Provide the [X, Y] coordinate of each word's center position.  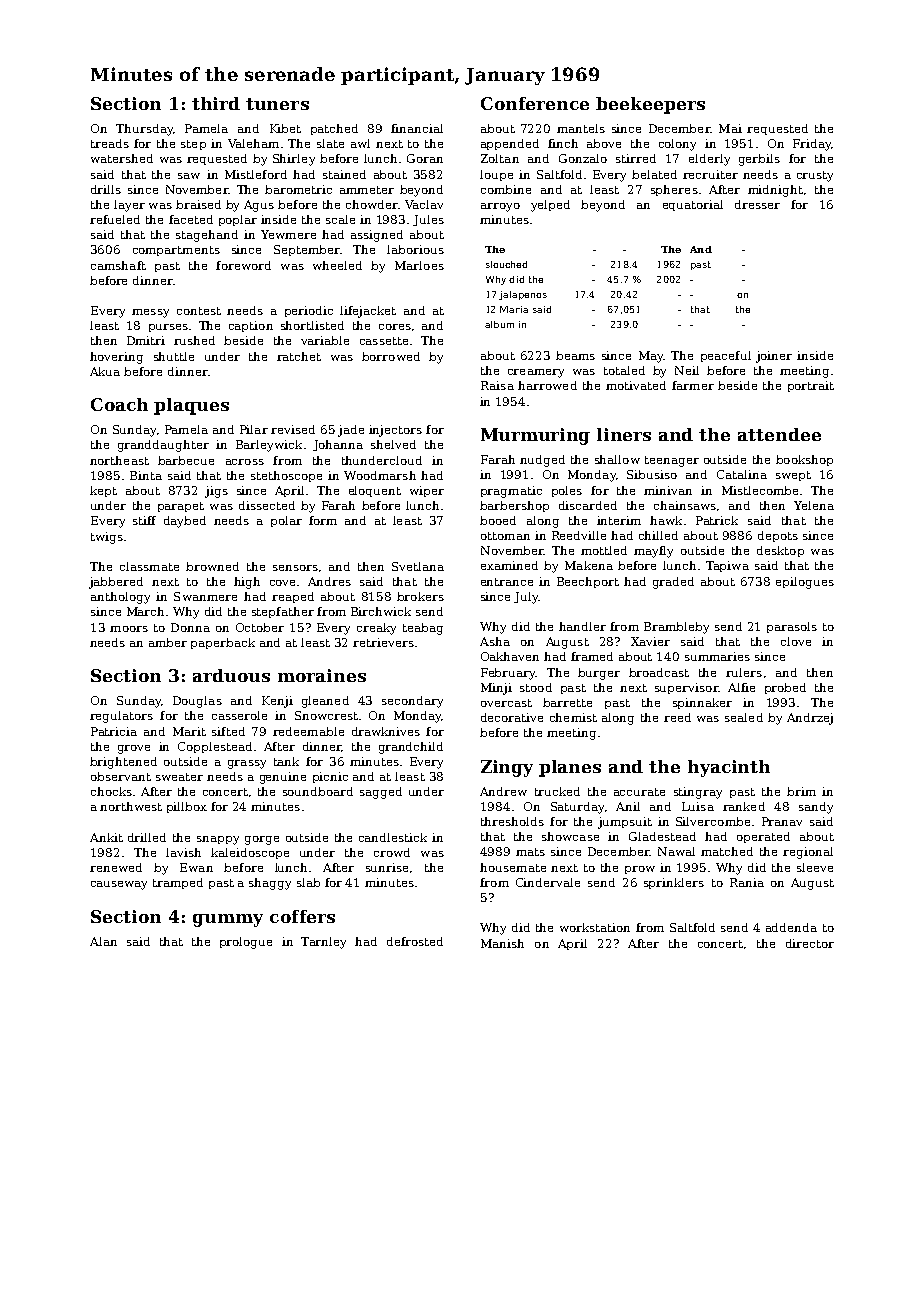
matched [727, 851]
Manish [502, 943]
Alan [103, 941]
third [216, 103]
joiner [774, 357]
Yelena [814, 505]
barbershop [514, 506]
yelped [550, 206]
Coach [119, 404]
